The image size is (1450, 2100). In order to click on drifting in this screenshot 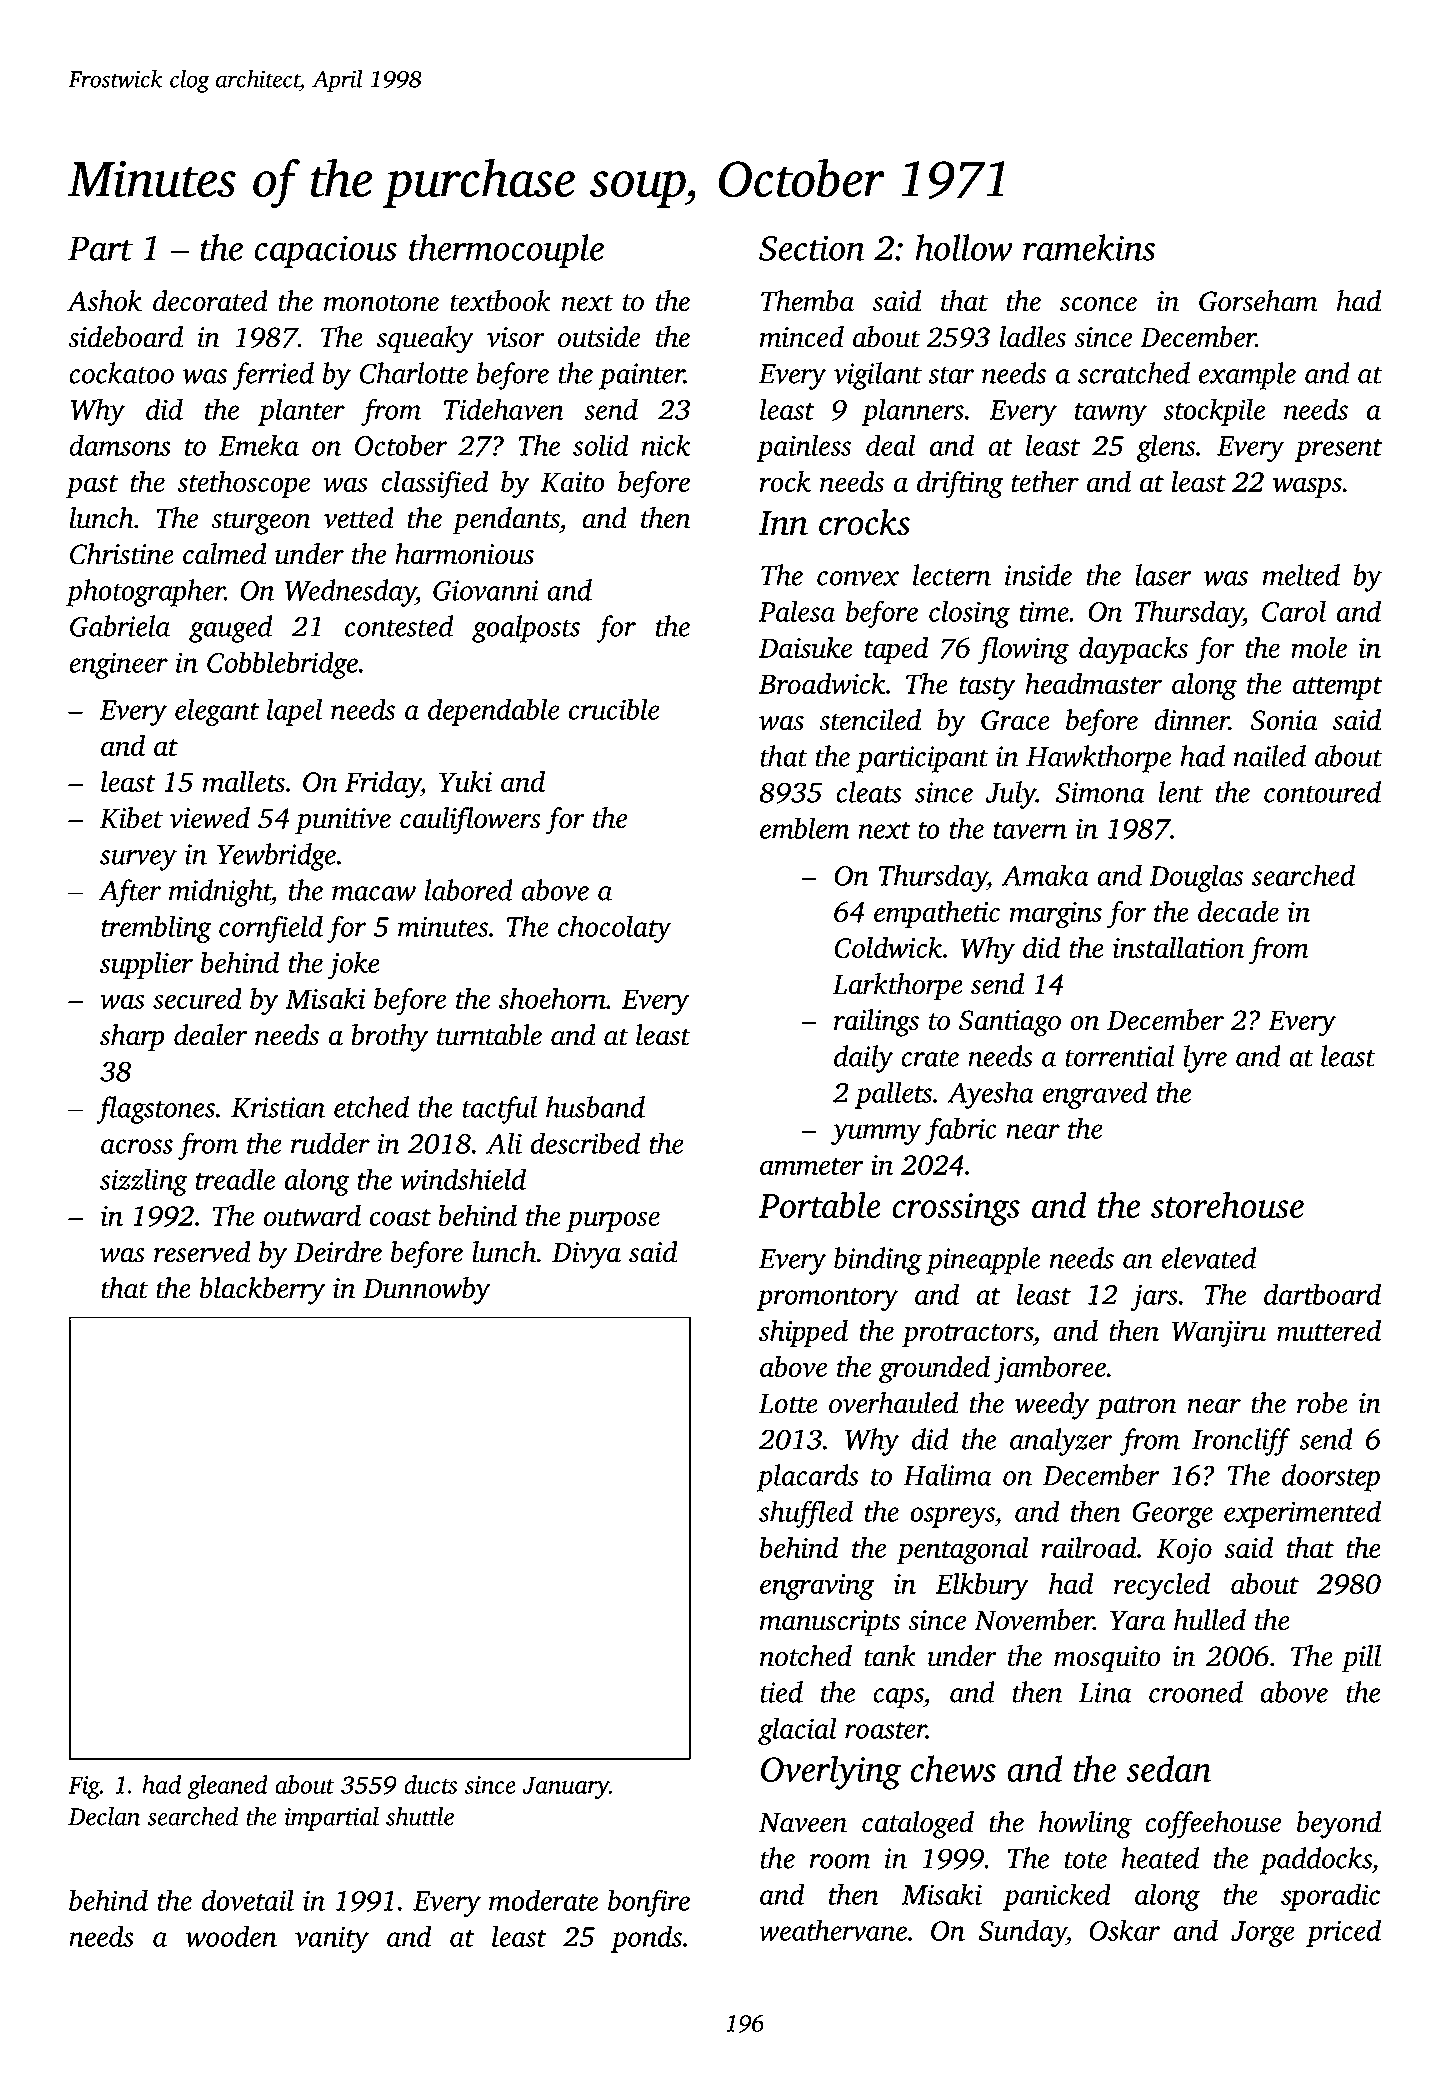, I will do `click(960, 485)`.
